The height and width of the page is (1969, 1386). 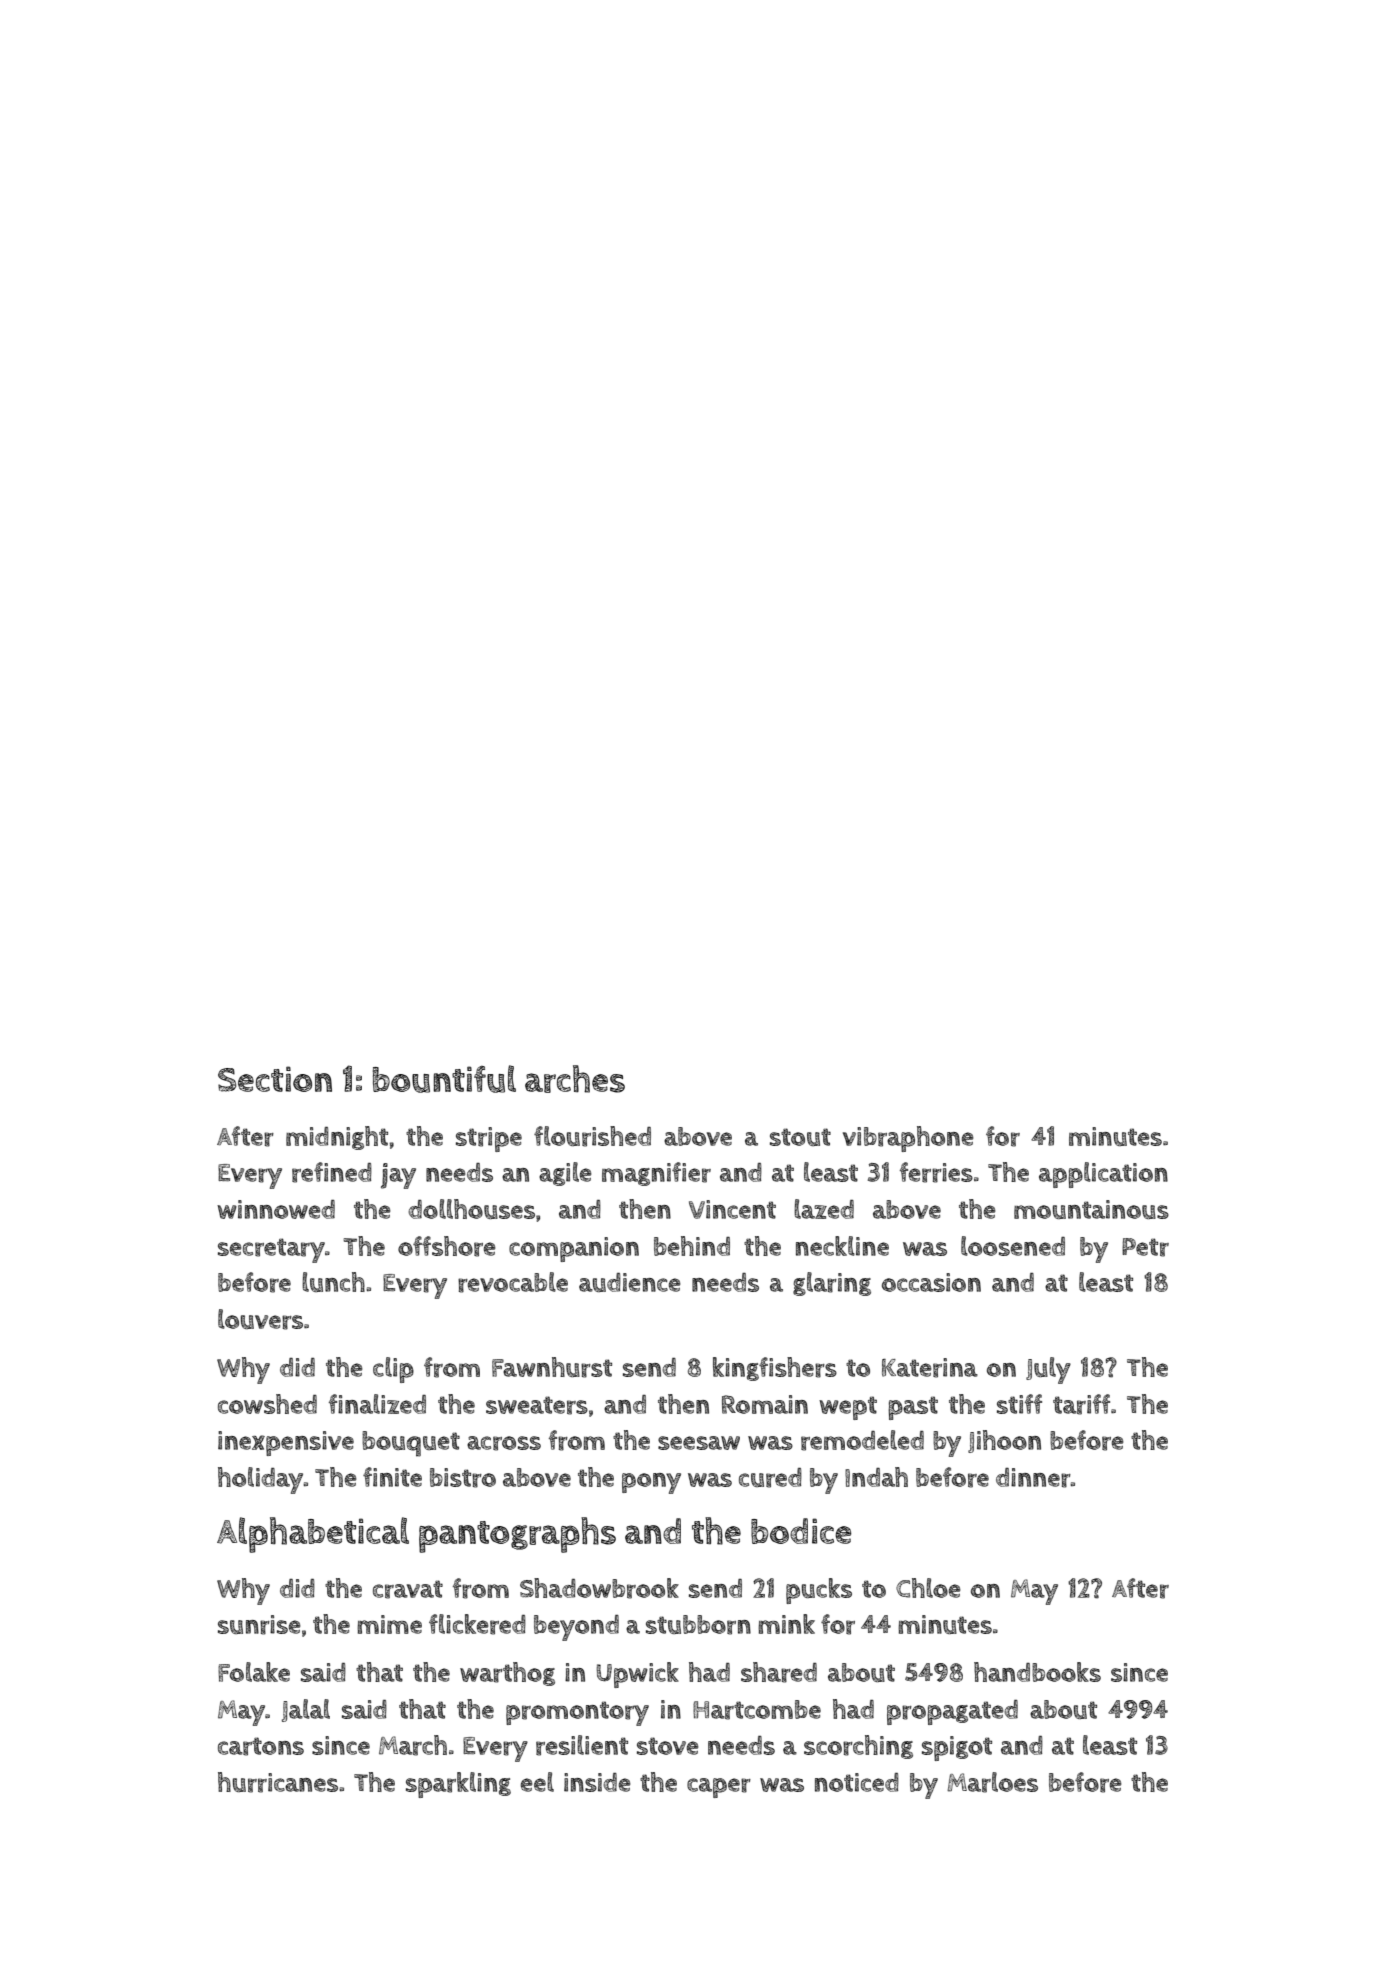 I want to click on stubborn, so click(x=698, y=1625).
